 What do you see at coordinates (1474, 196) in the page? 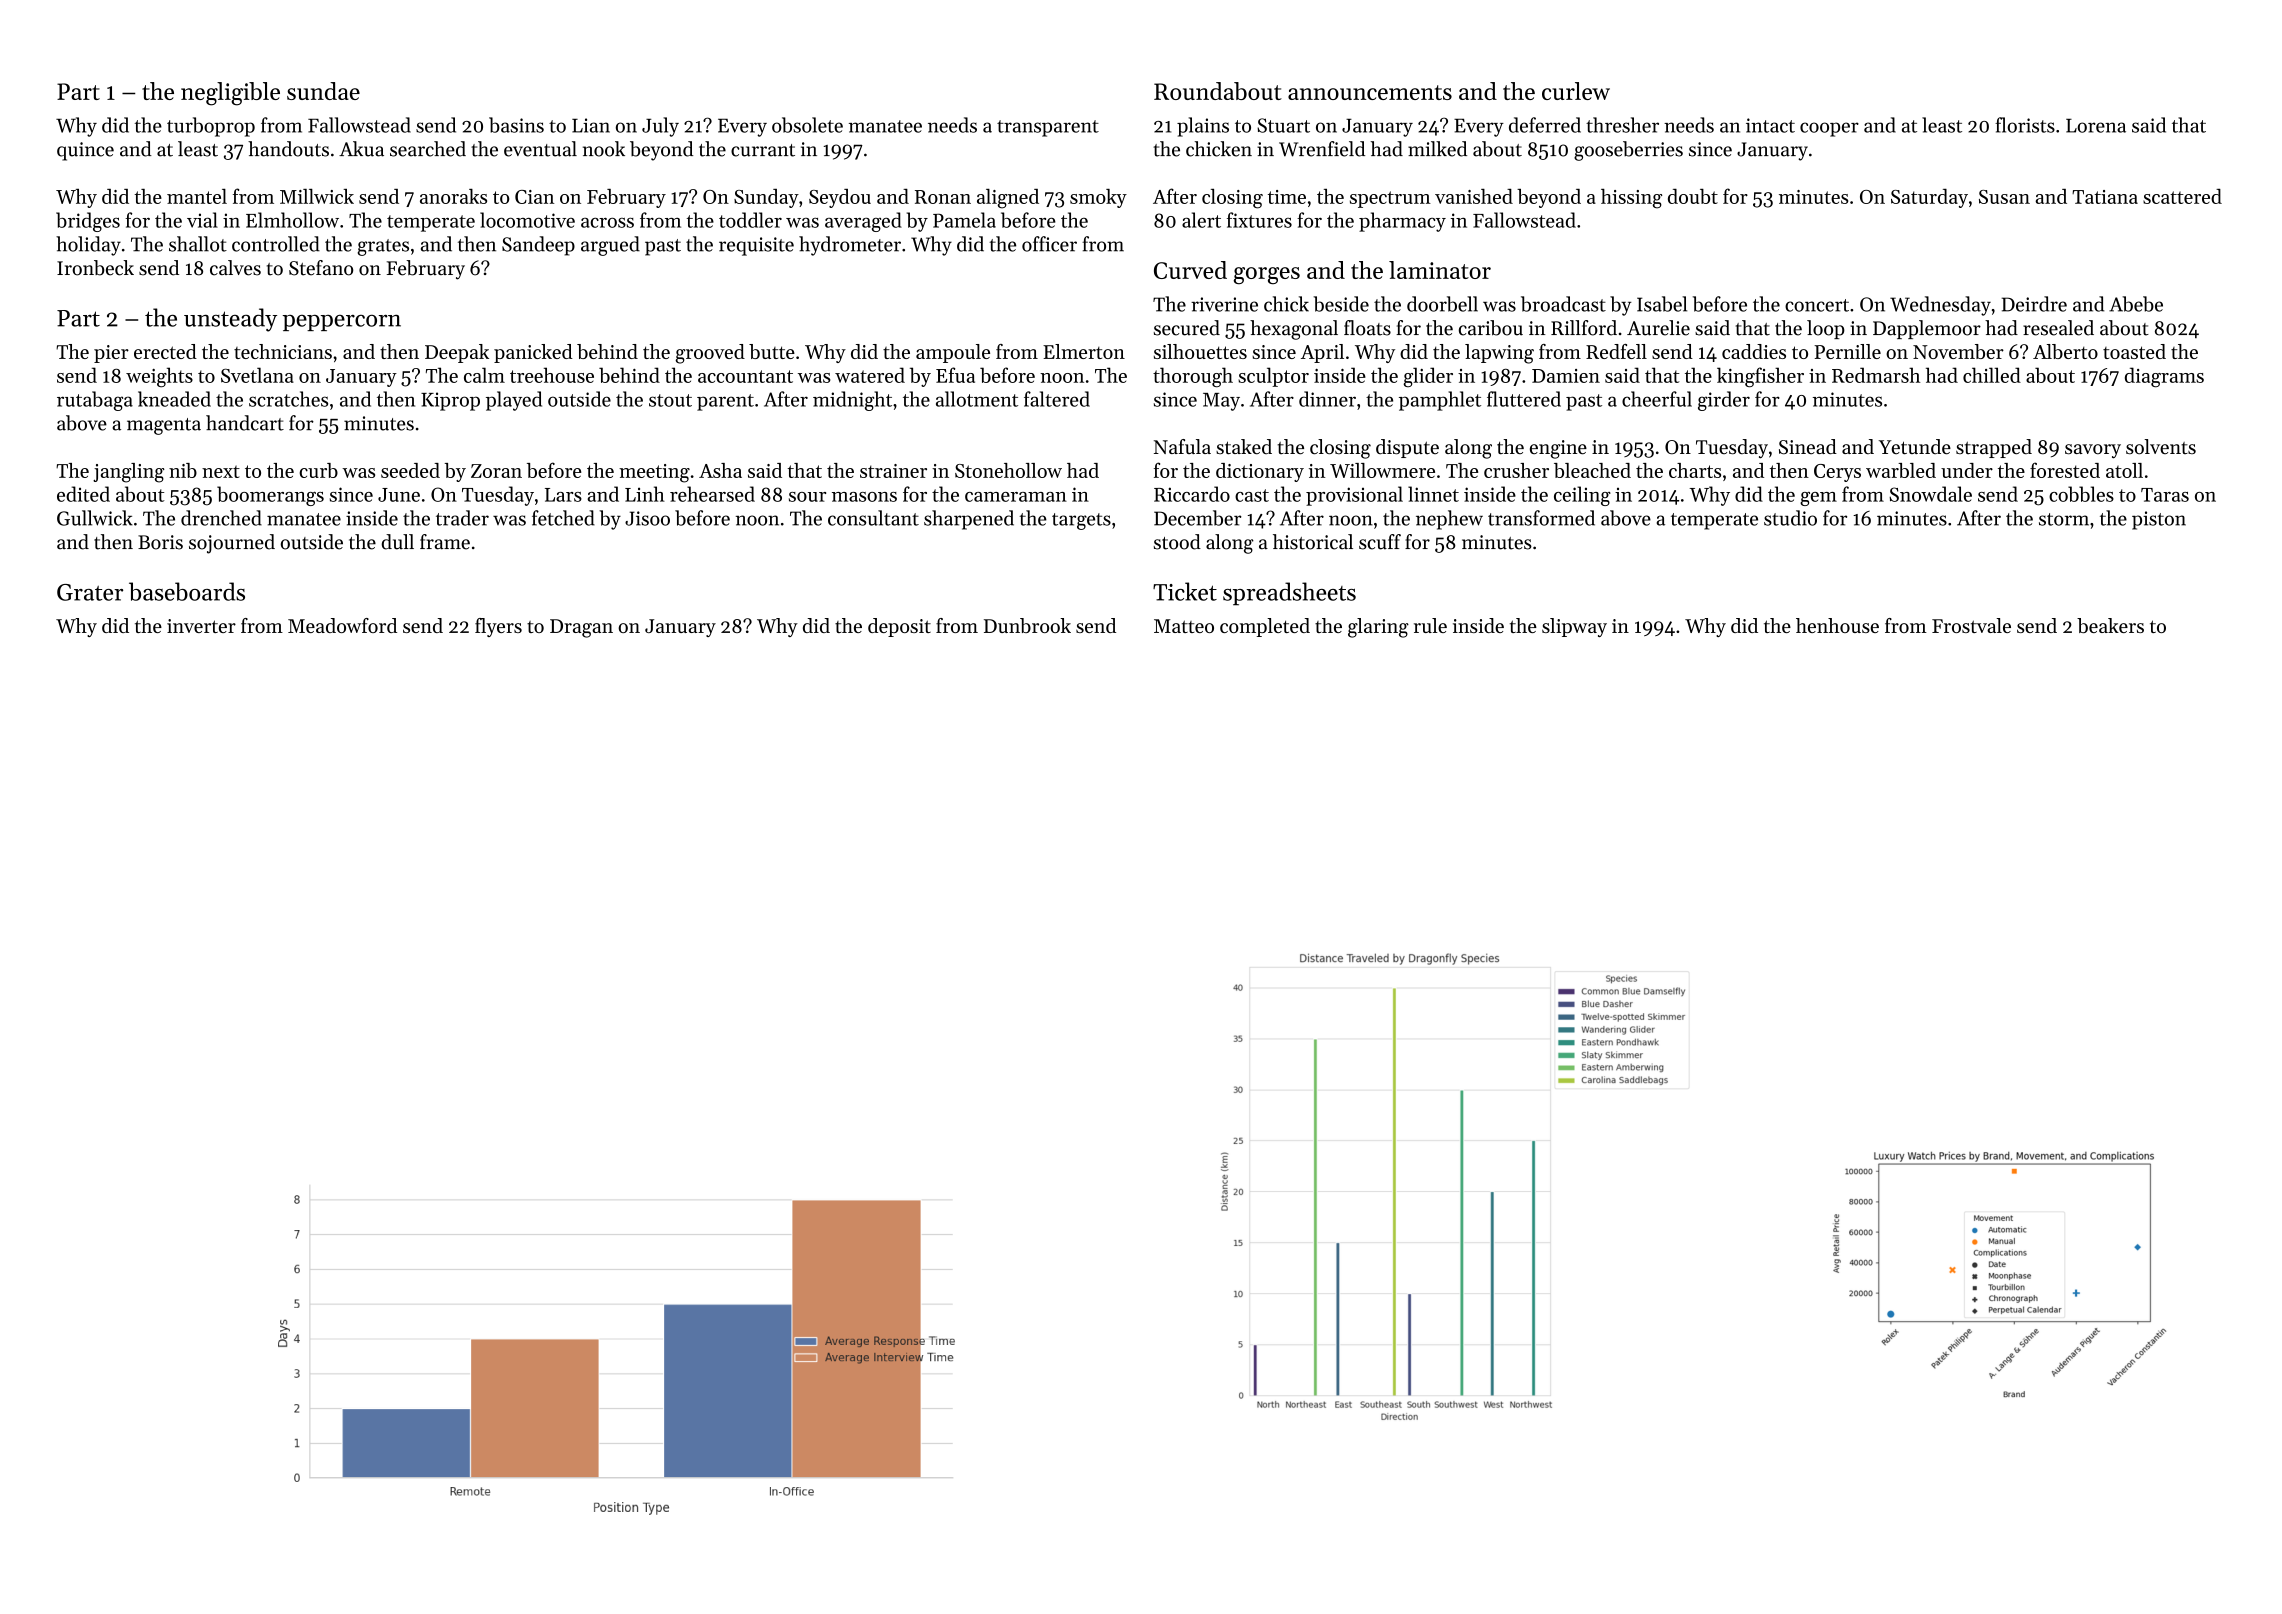
I see `vanished` at bounding box center [1474, 196].
